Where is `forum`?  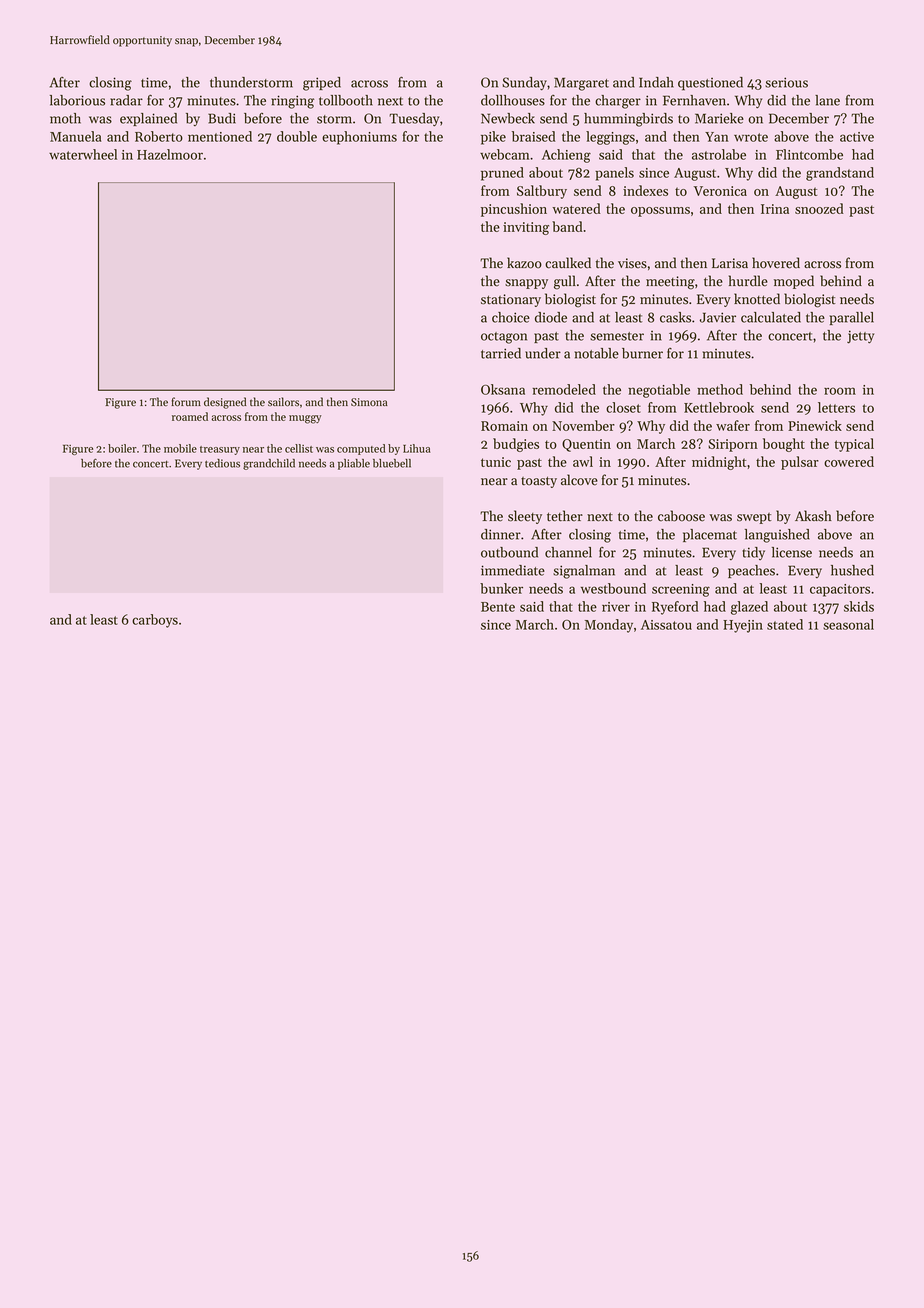
forum is located at coordinates (186, 402).
